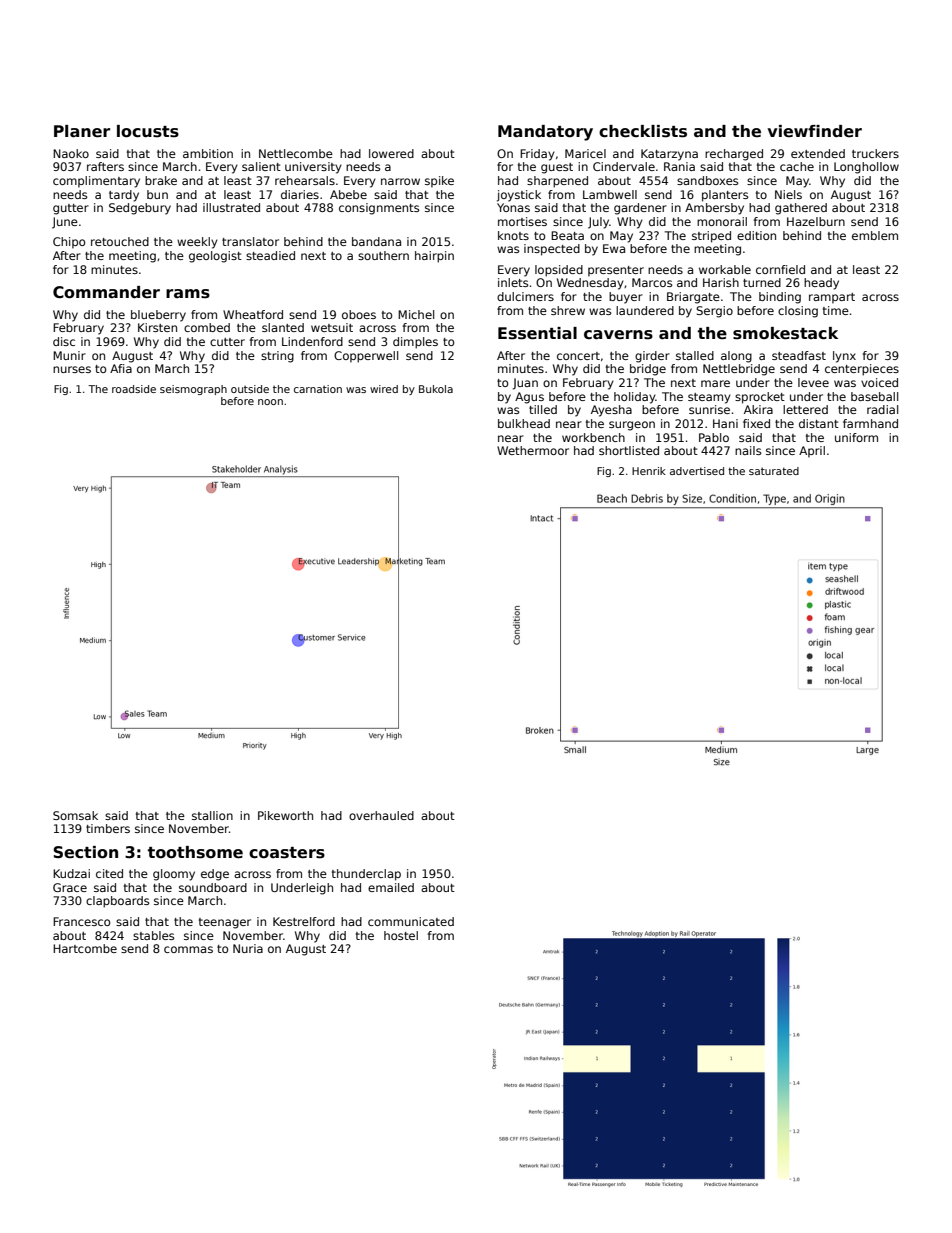  I want to click on oboes, so click(359, 314).
